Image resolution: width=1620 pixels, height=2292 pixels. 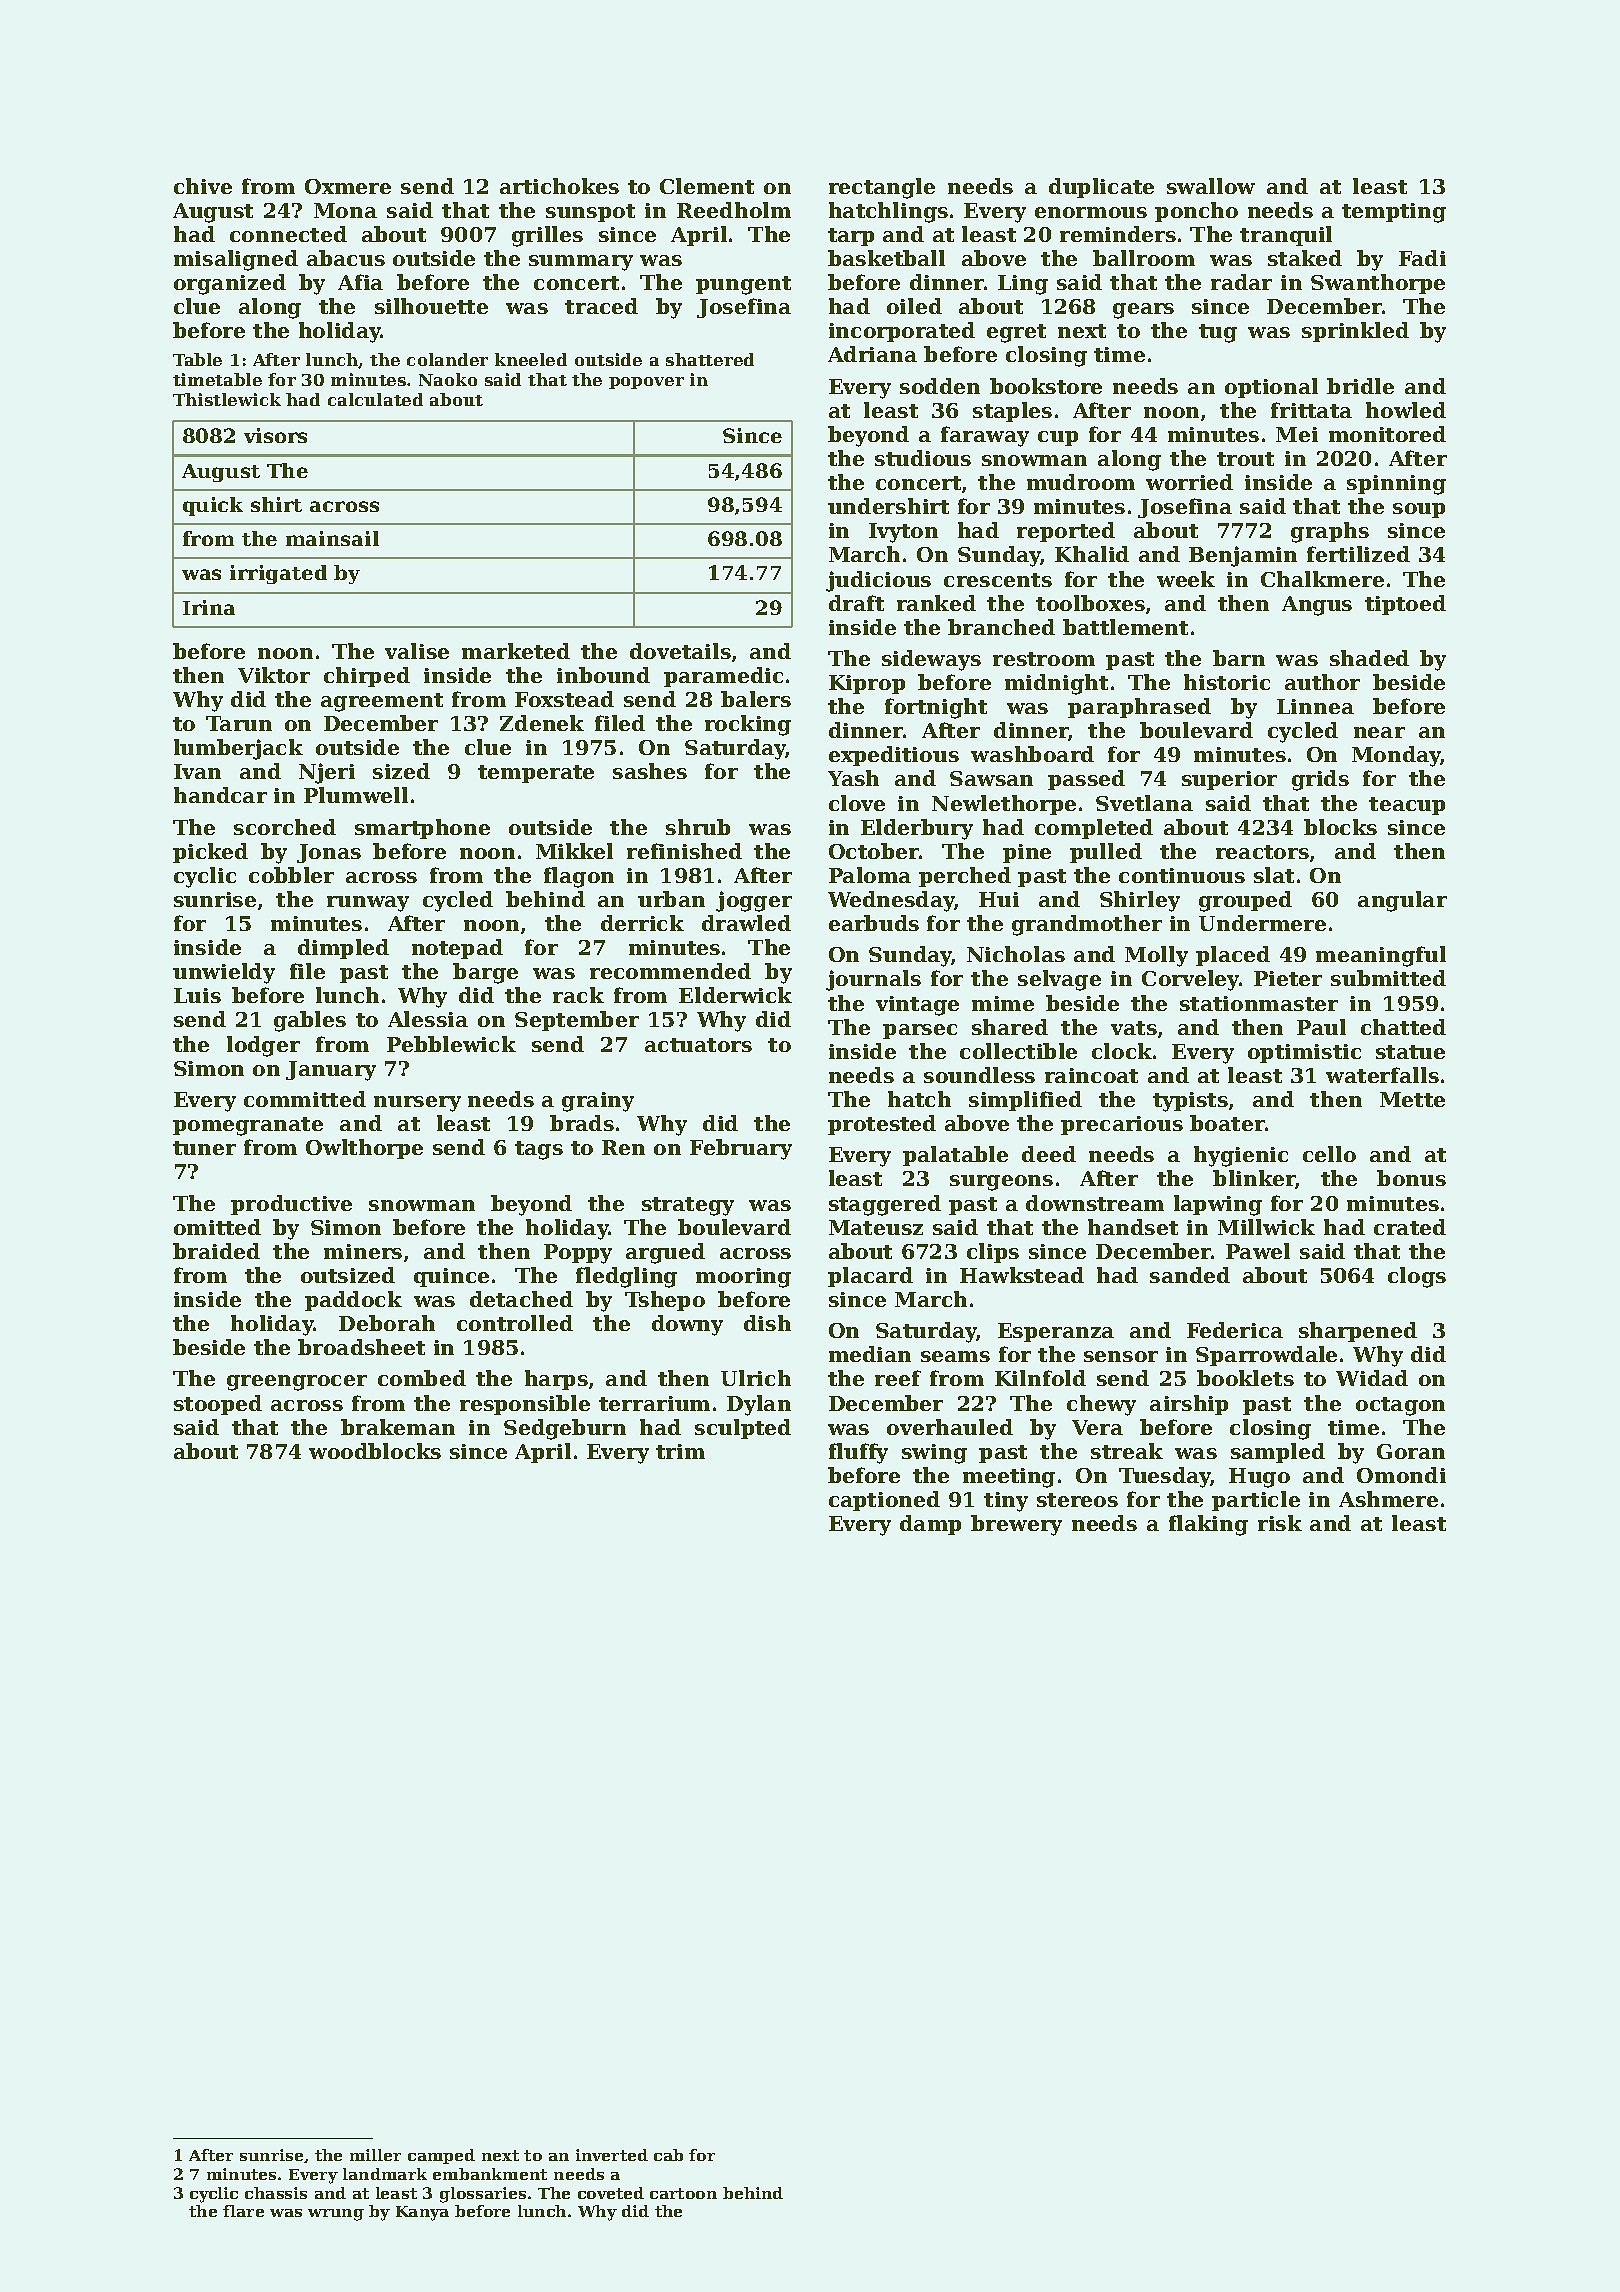 What do you see at coordinates (683, 2193) in the screenshot?
I see `cartoon` at bounding box center [683, 2193].
